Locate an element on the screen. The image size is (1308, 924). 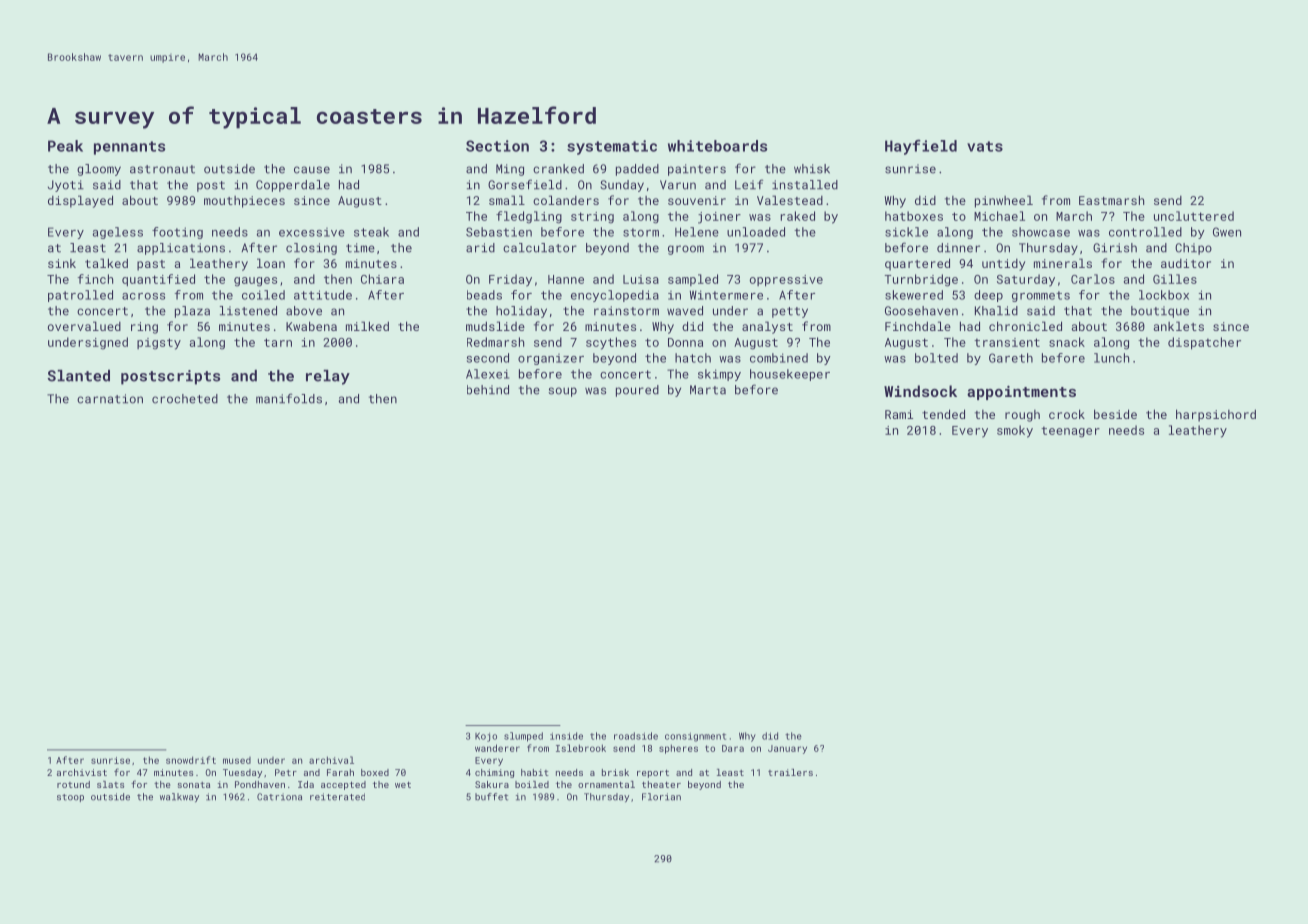
reiterated is located at coordinates (337, 797).
